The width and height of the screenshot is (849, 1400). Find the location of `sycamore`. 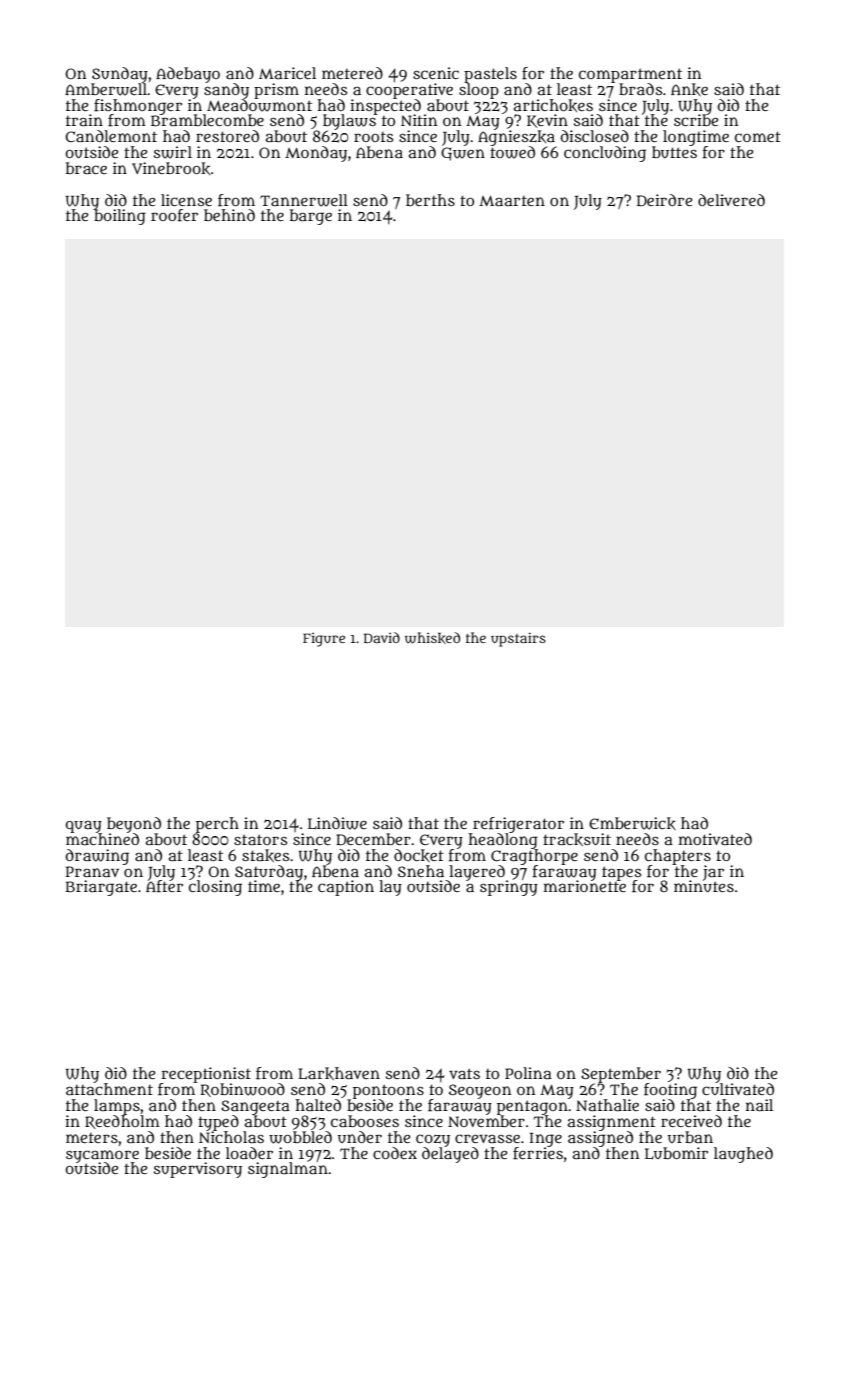

sycamore is located at coordinates (102, 1156).
